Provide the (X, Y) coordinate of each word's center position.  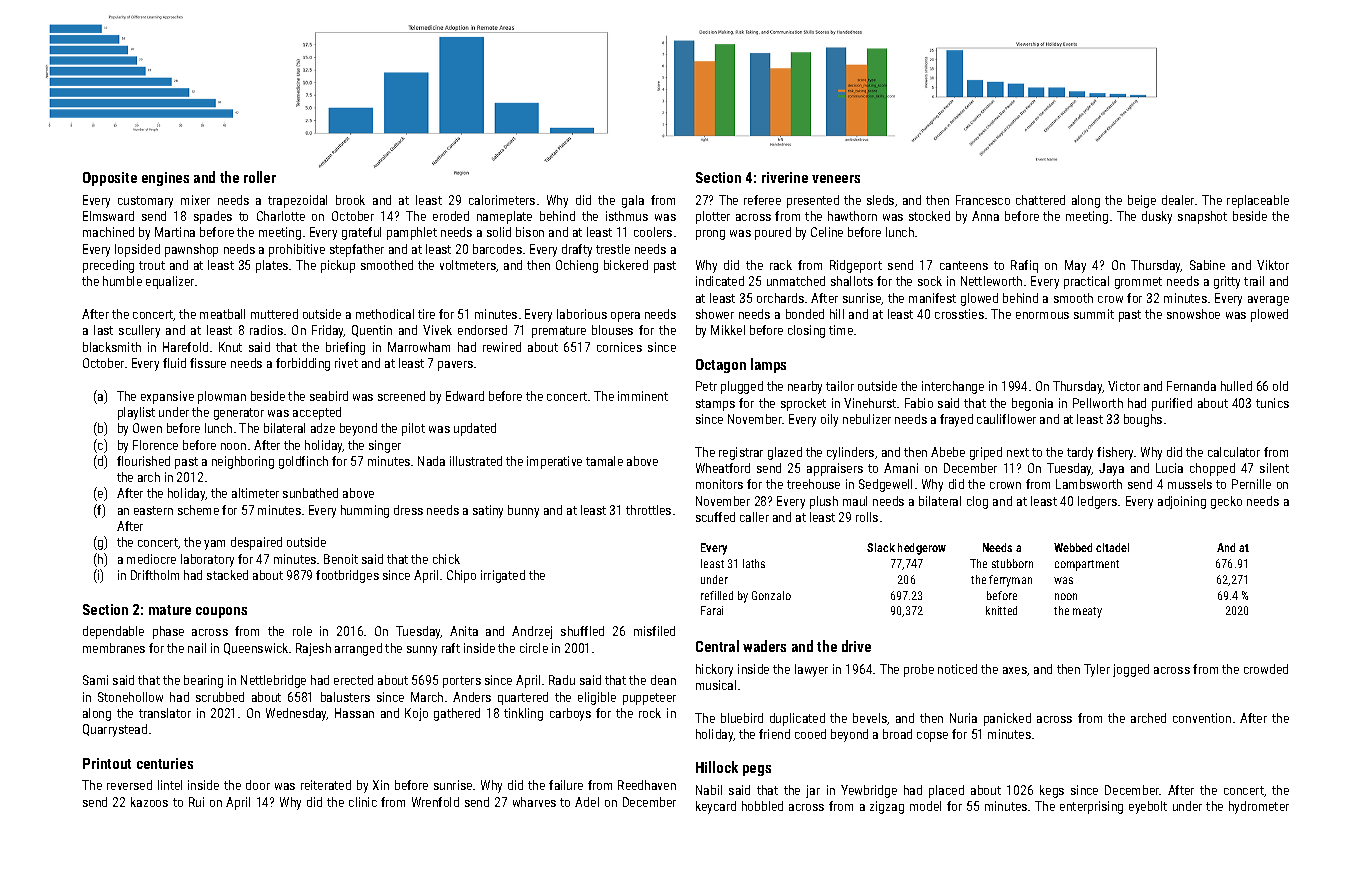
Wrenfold (435, 802)
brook (350, 200)
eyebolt (1148, 807)
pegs (757, 770)
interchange (953, 387)
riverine (785, 177)
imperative (554, 462)
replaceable (1258, 201)
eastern (153, 510)
